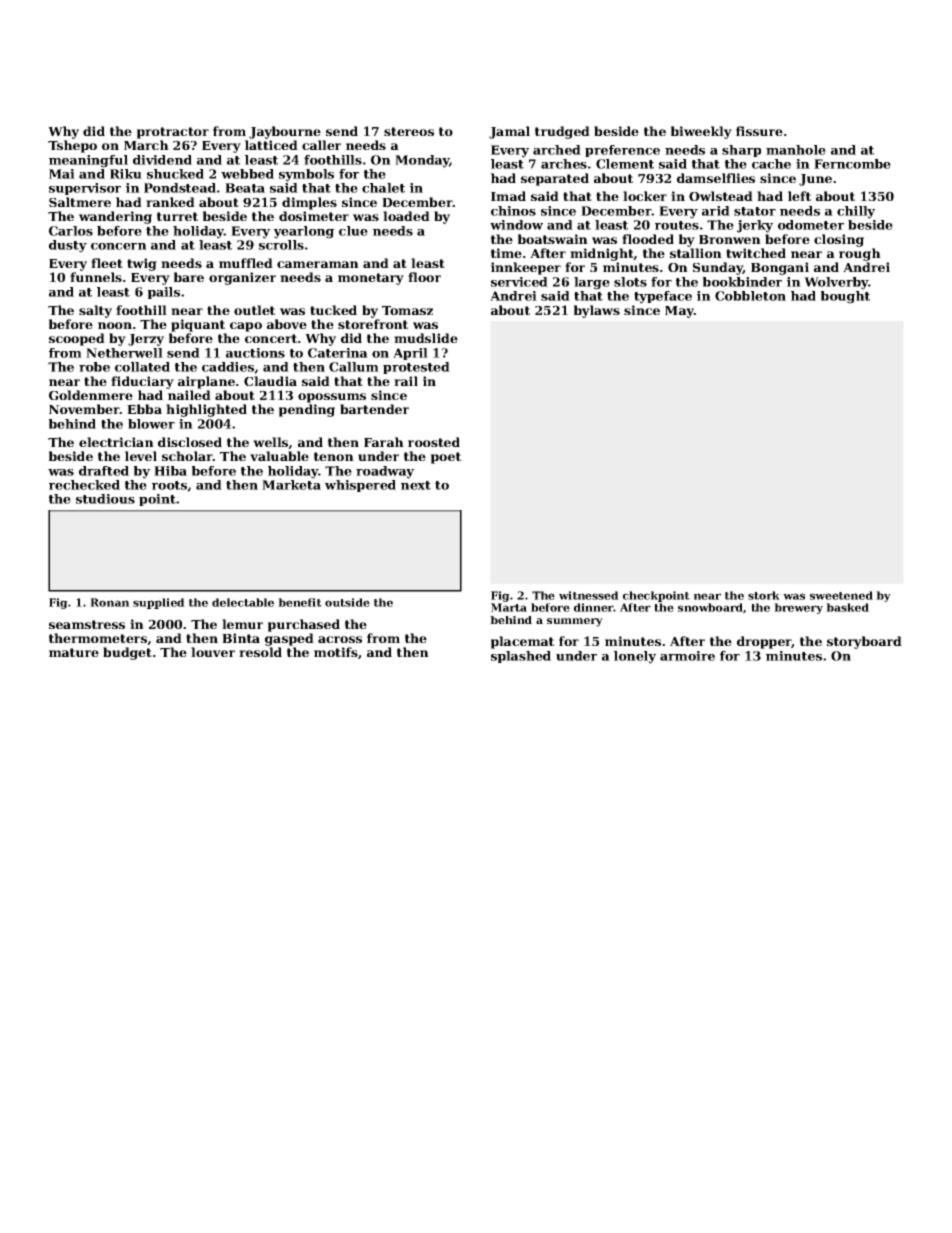 This screenshot has width=952, height=1233. I want to click on louver, so click(213, 652).
